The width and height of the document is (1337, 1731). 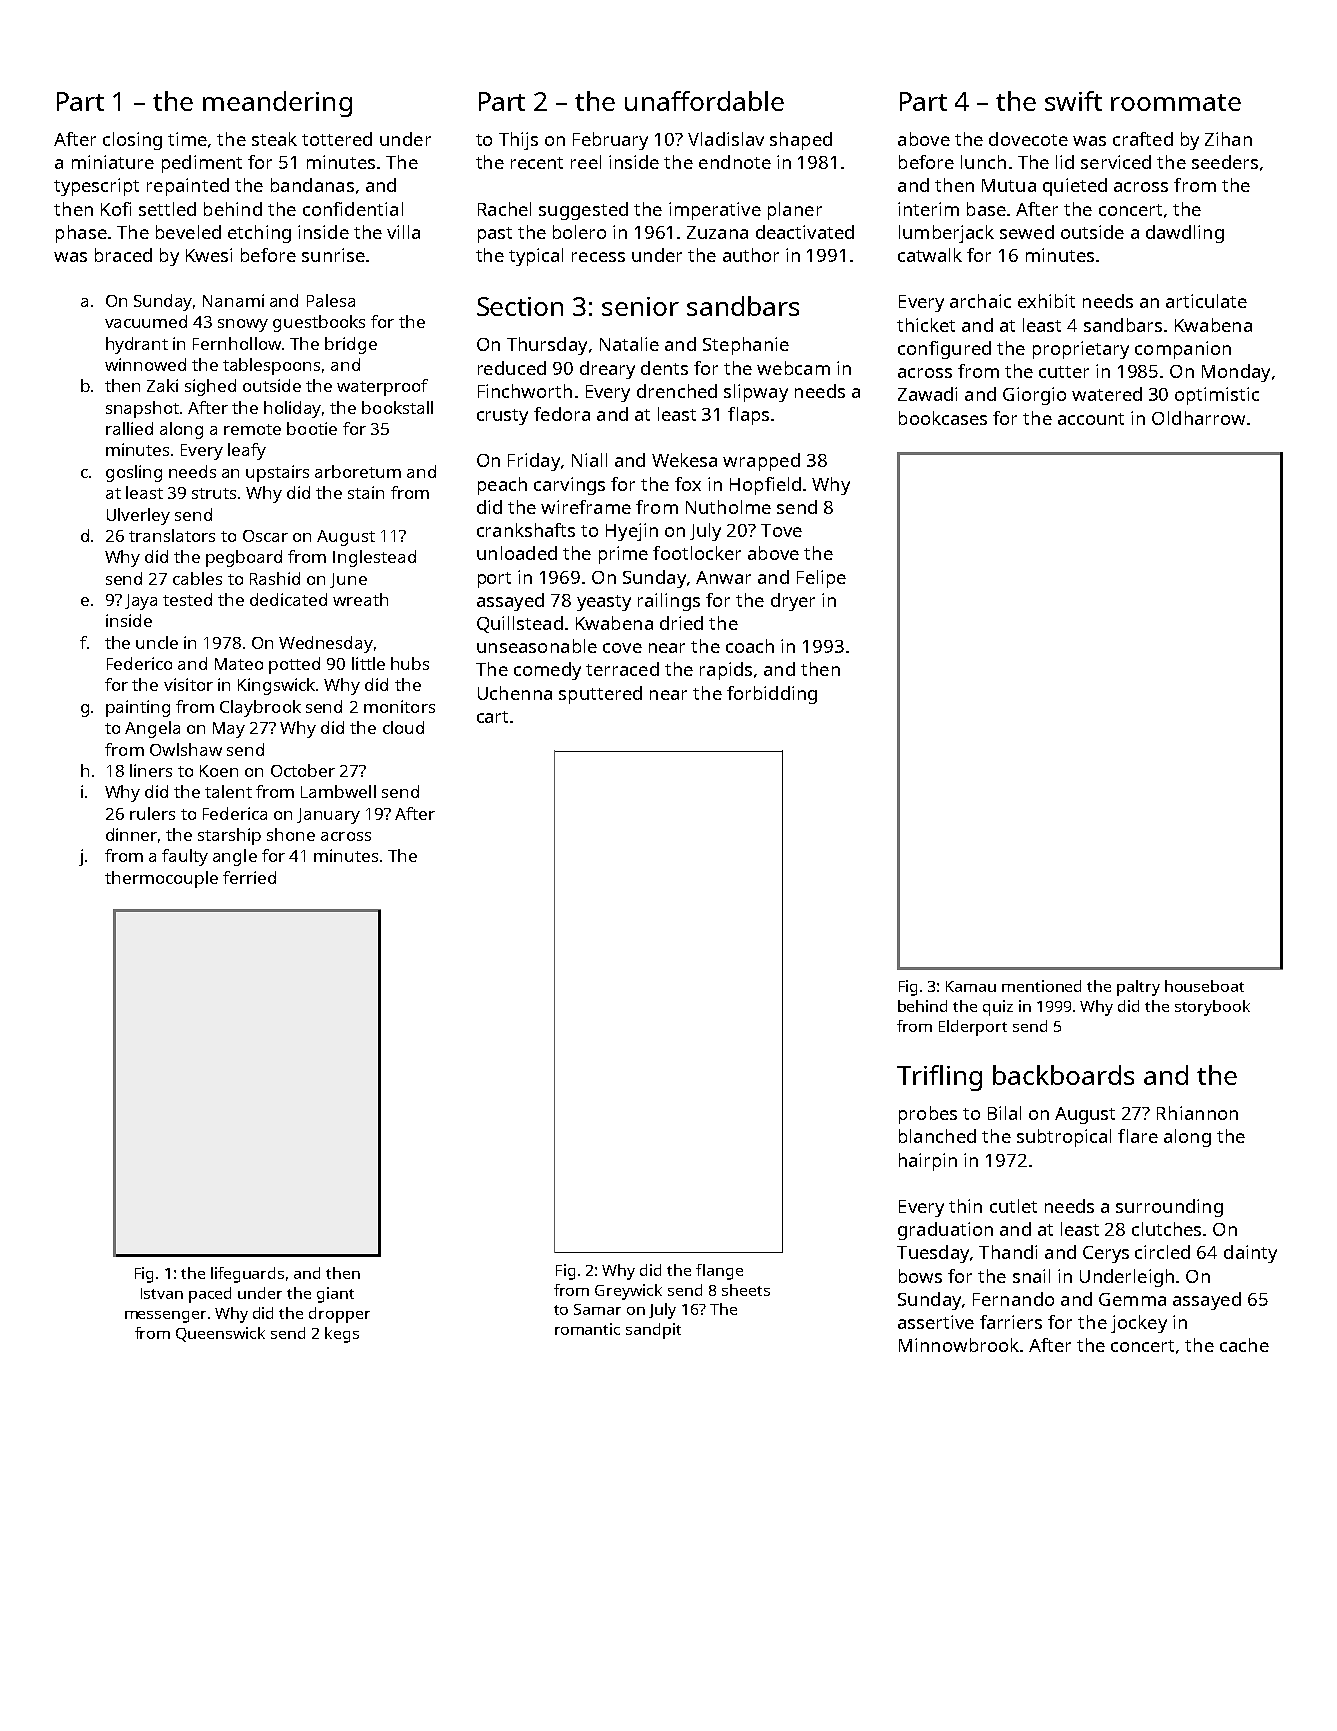 I want to click on lifeguards, so click(x=247, y=1275).
